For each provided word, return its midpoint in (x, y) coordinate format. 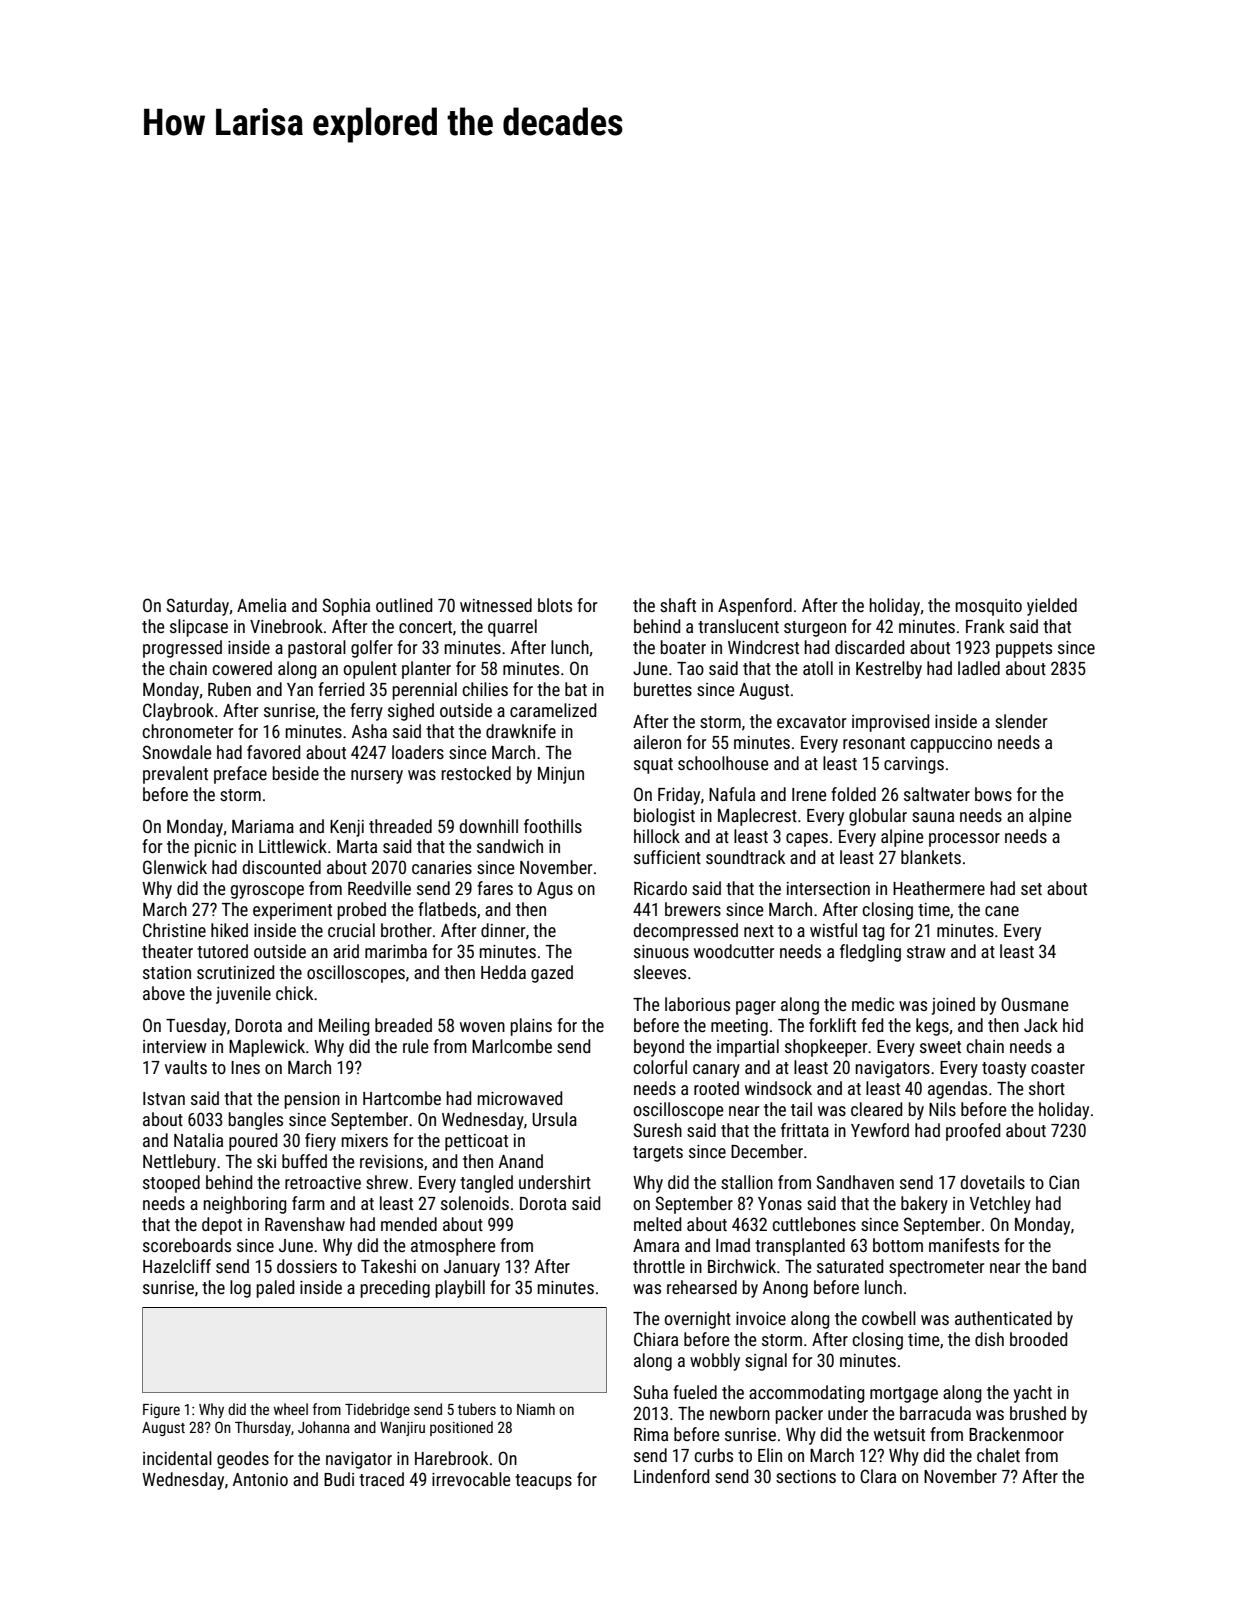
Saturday (198, 607)
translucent (738, 626)
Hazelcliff (177, 1266)
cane (1002, 911)
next (759, 931)
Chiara (656, 1339)
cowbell (889, 1318)
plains (531, 1027)
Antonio (260, 1479)
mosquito (989, 607)
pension (312, 1100)
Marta (357, 846)
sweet (940, 1047)
